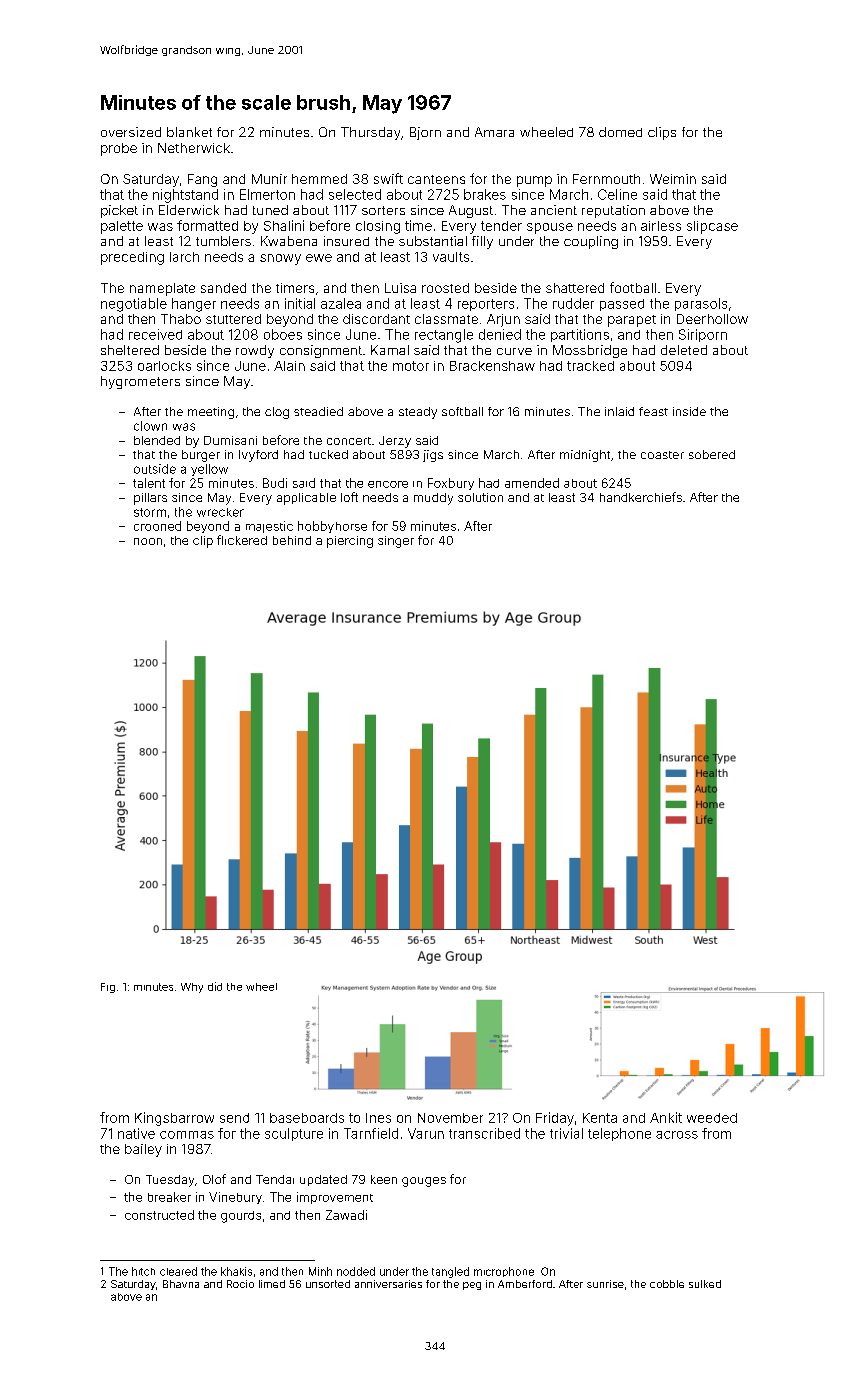 This image has height=1400, width=849. I want to click on shattered, so click(575, 288).
